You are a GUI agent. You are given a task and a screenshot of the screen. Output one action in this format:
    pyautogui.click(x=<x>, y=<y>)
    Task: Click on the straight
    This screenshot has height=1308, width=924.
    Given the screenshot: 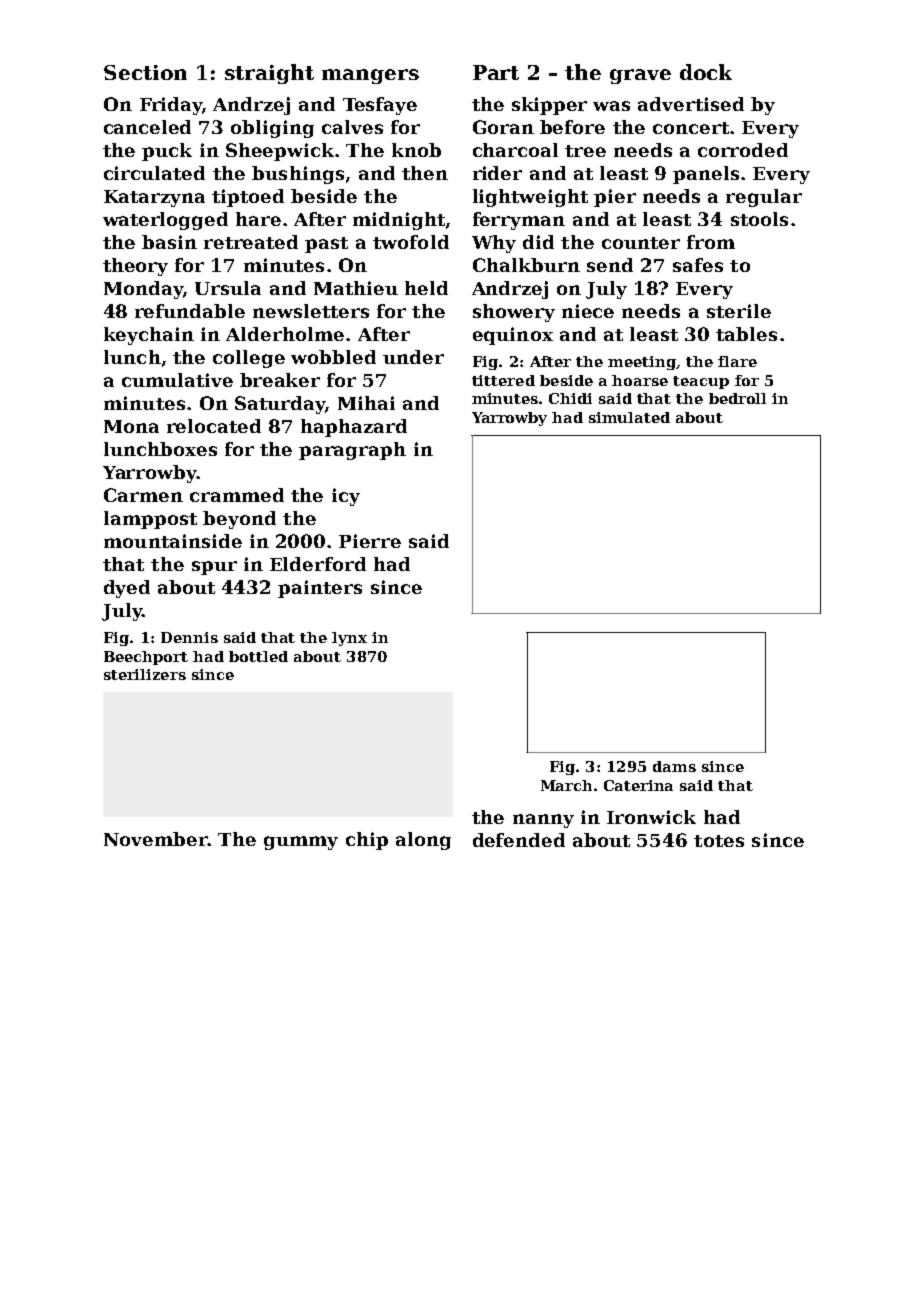 What is the action you would take?
    pyautogui.click(x=269, y=74)
